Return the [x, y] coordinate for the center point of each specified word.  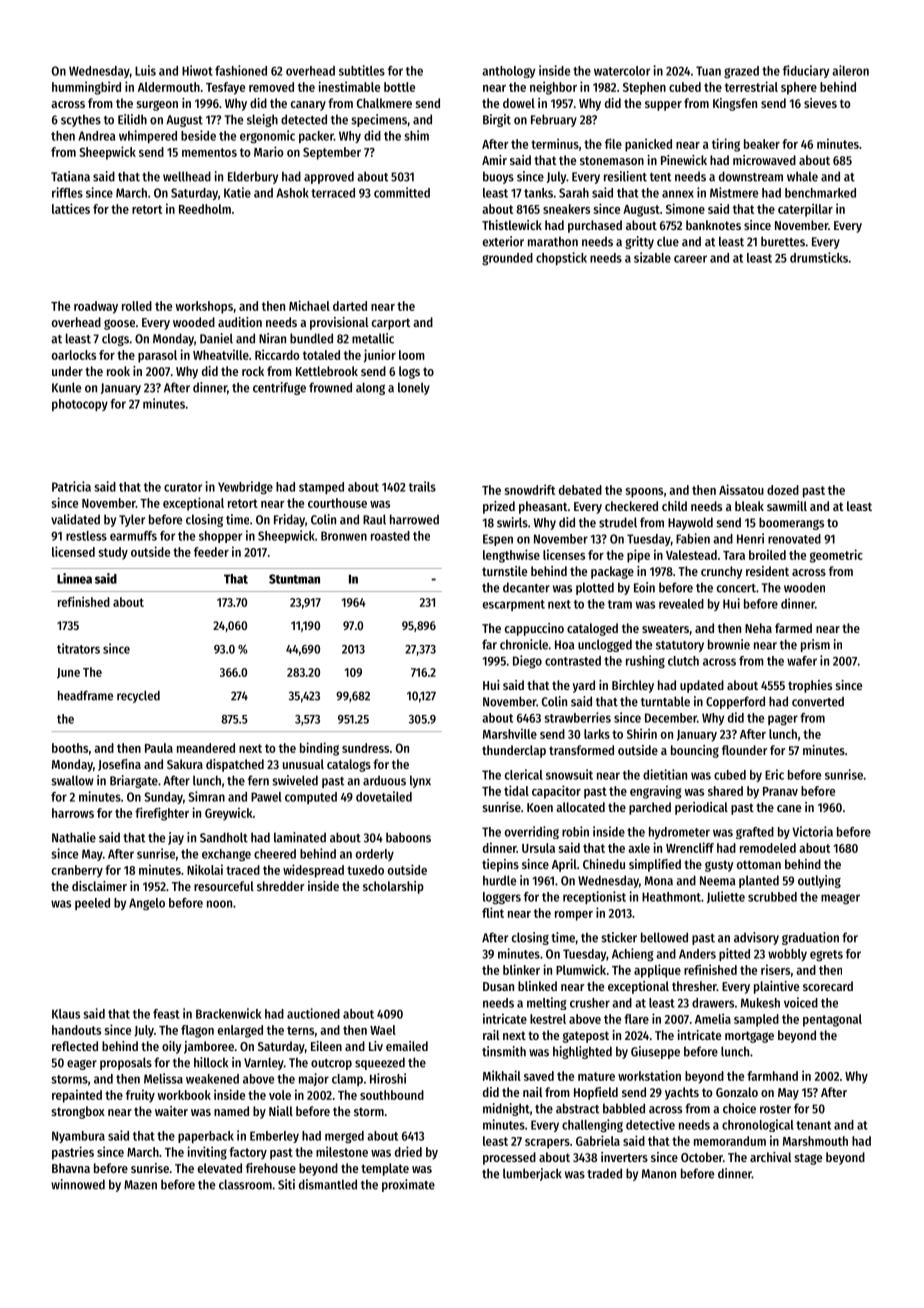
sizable [652, 257]
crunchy [722, 572]
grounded [507, 259]
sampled [756, 1020]
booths [70, 748]
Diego [527, 661]
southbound [392, 1095]
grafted [755, 833]
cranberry [77, 871]
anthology [508, 72]
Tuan [708, 71]
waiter [171, 1111]
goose [119, 324]
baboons [408, 837]
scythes [81, 120]
